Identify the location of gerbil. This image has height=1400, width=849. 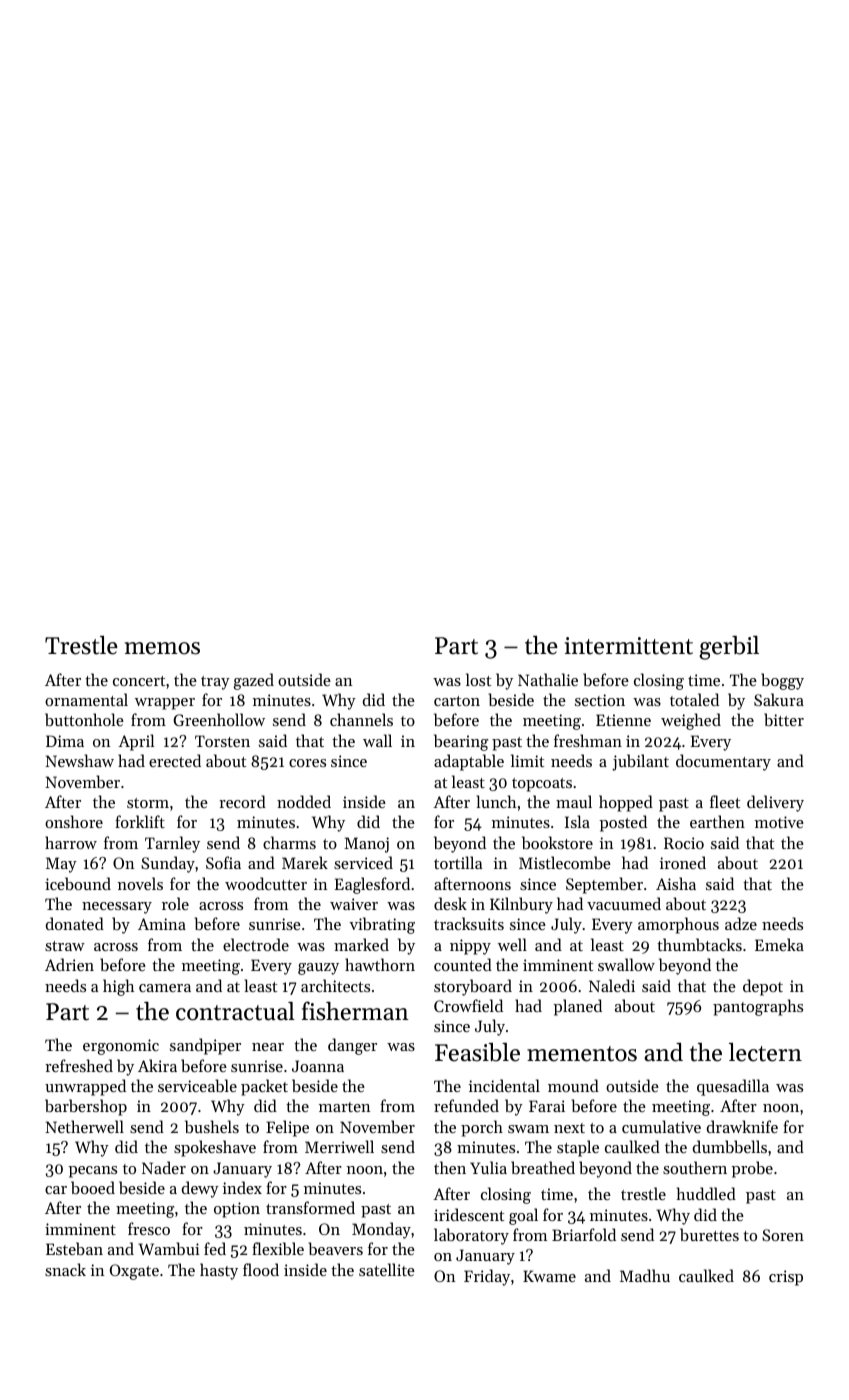
(729, 648).
